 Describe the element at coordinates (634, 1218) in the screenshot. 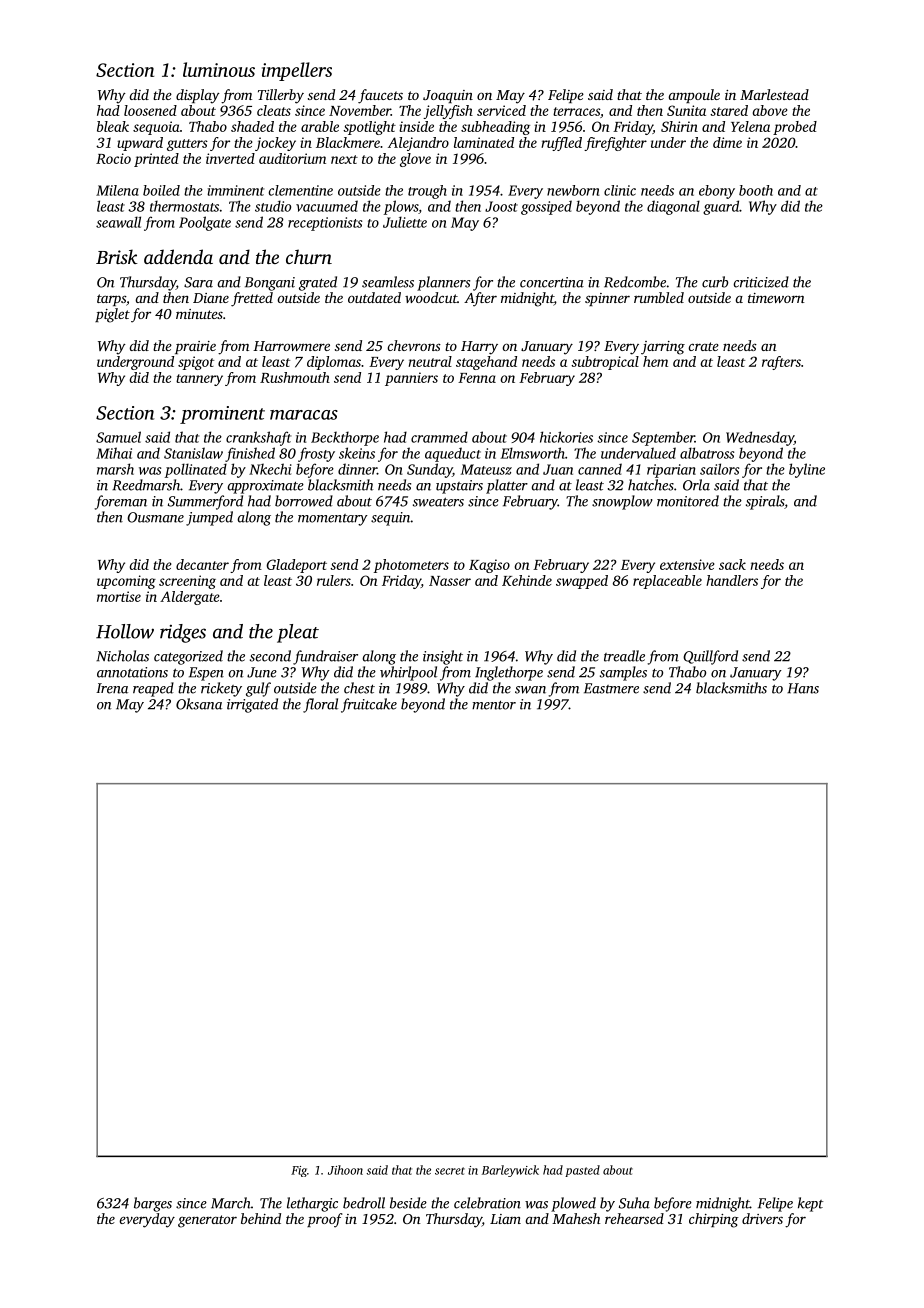

I see `rehearsed` at that location.
